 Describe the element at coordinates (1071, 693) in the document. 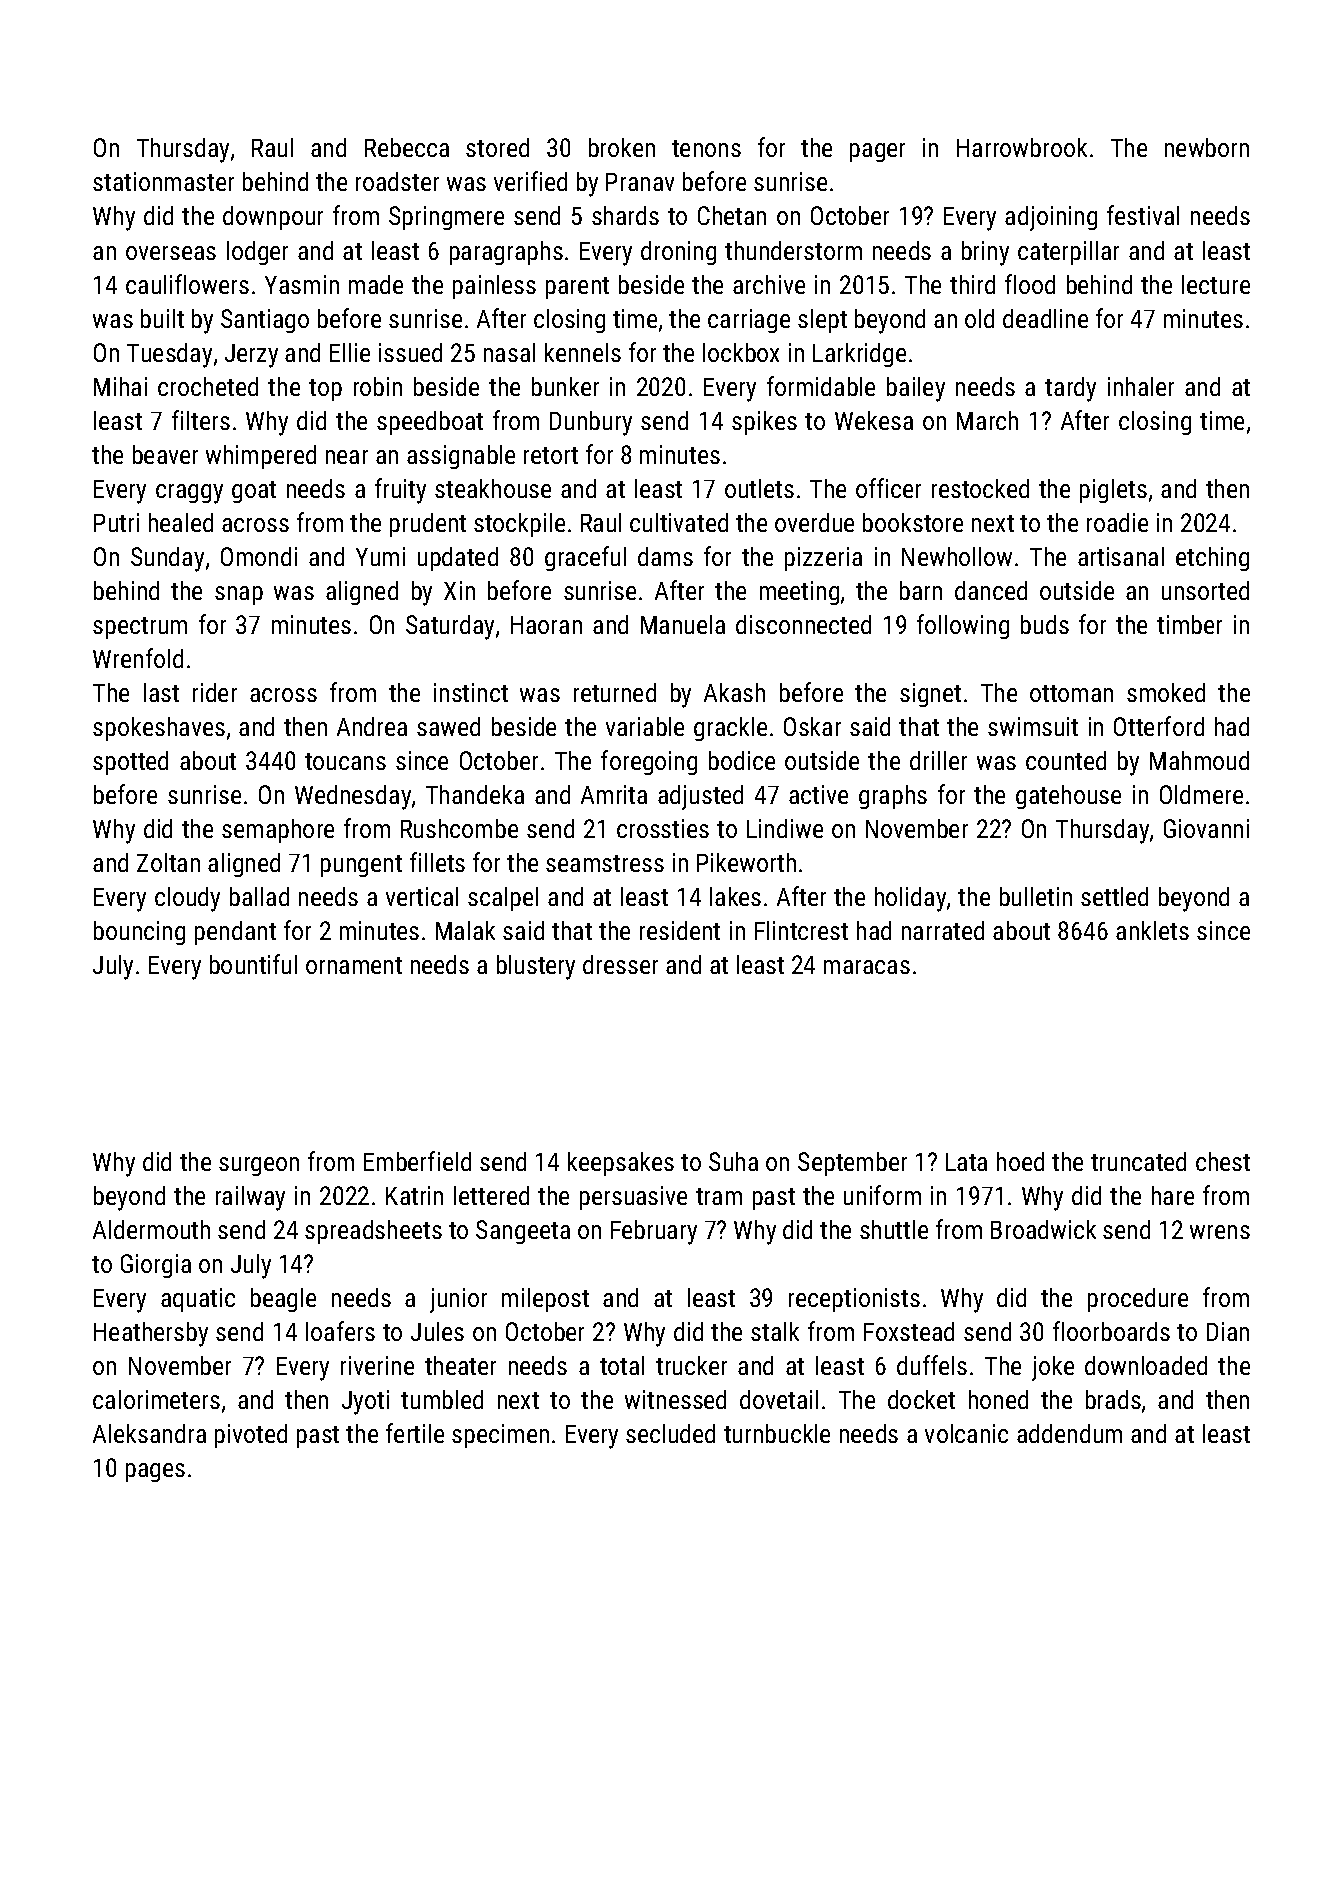

I see `ottoman` at that location.
